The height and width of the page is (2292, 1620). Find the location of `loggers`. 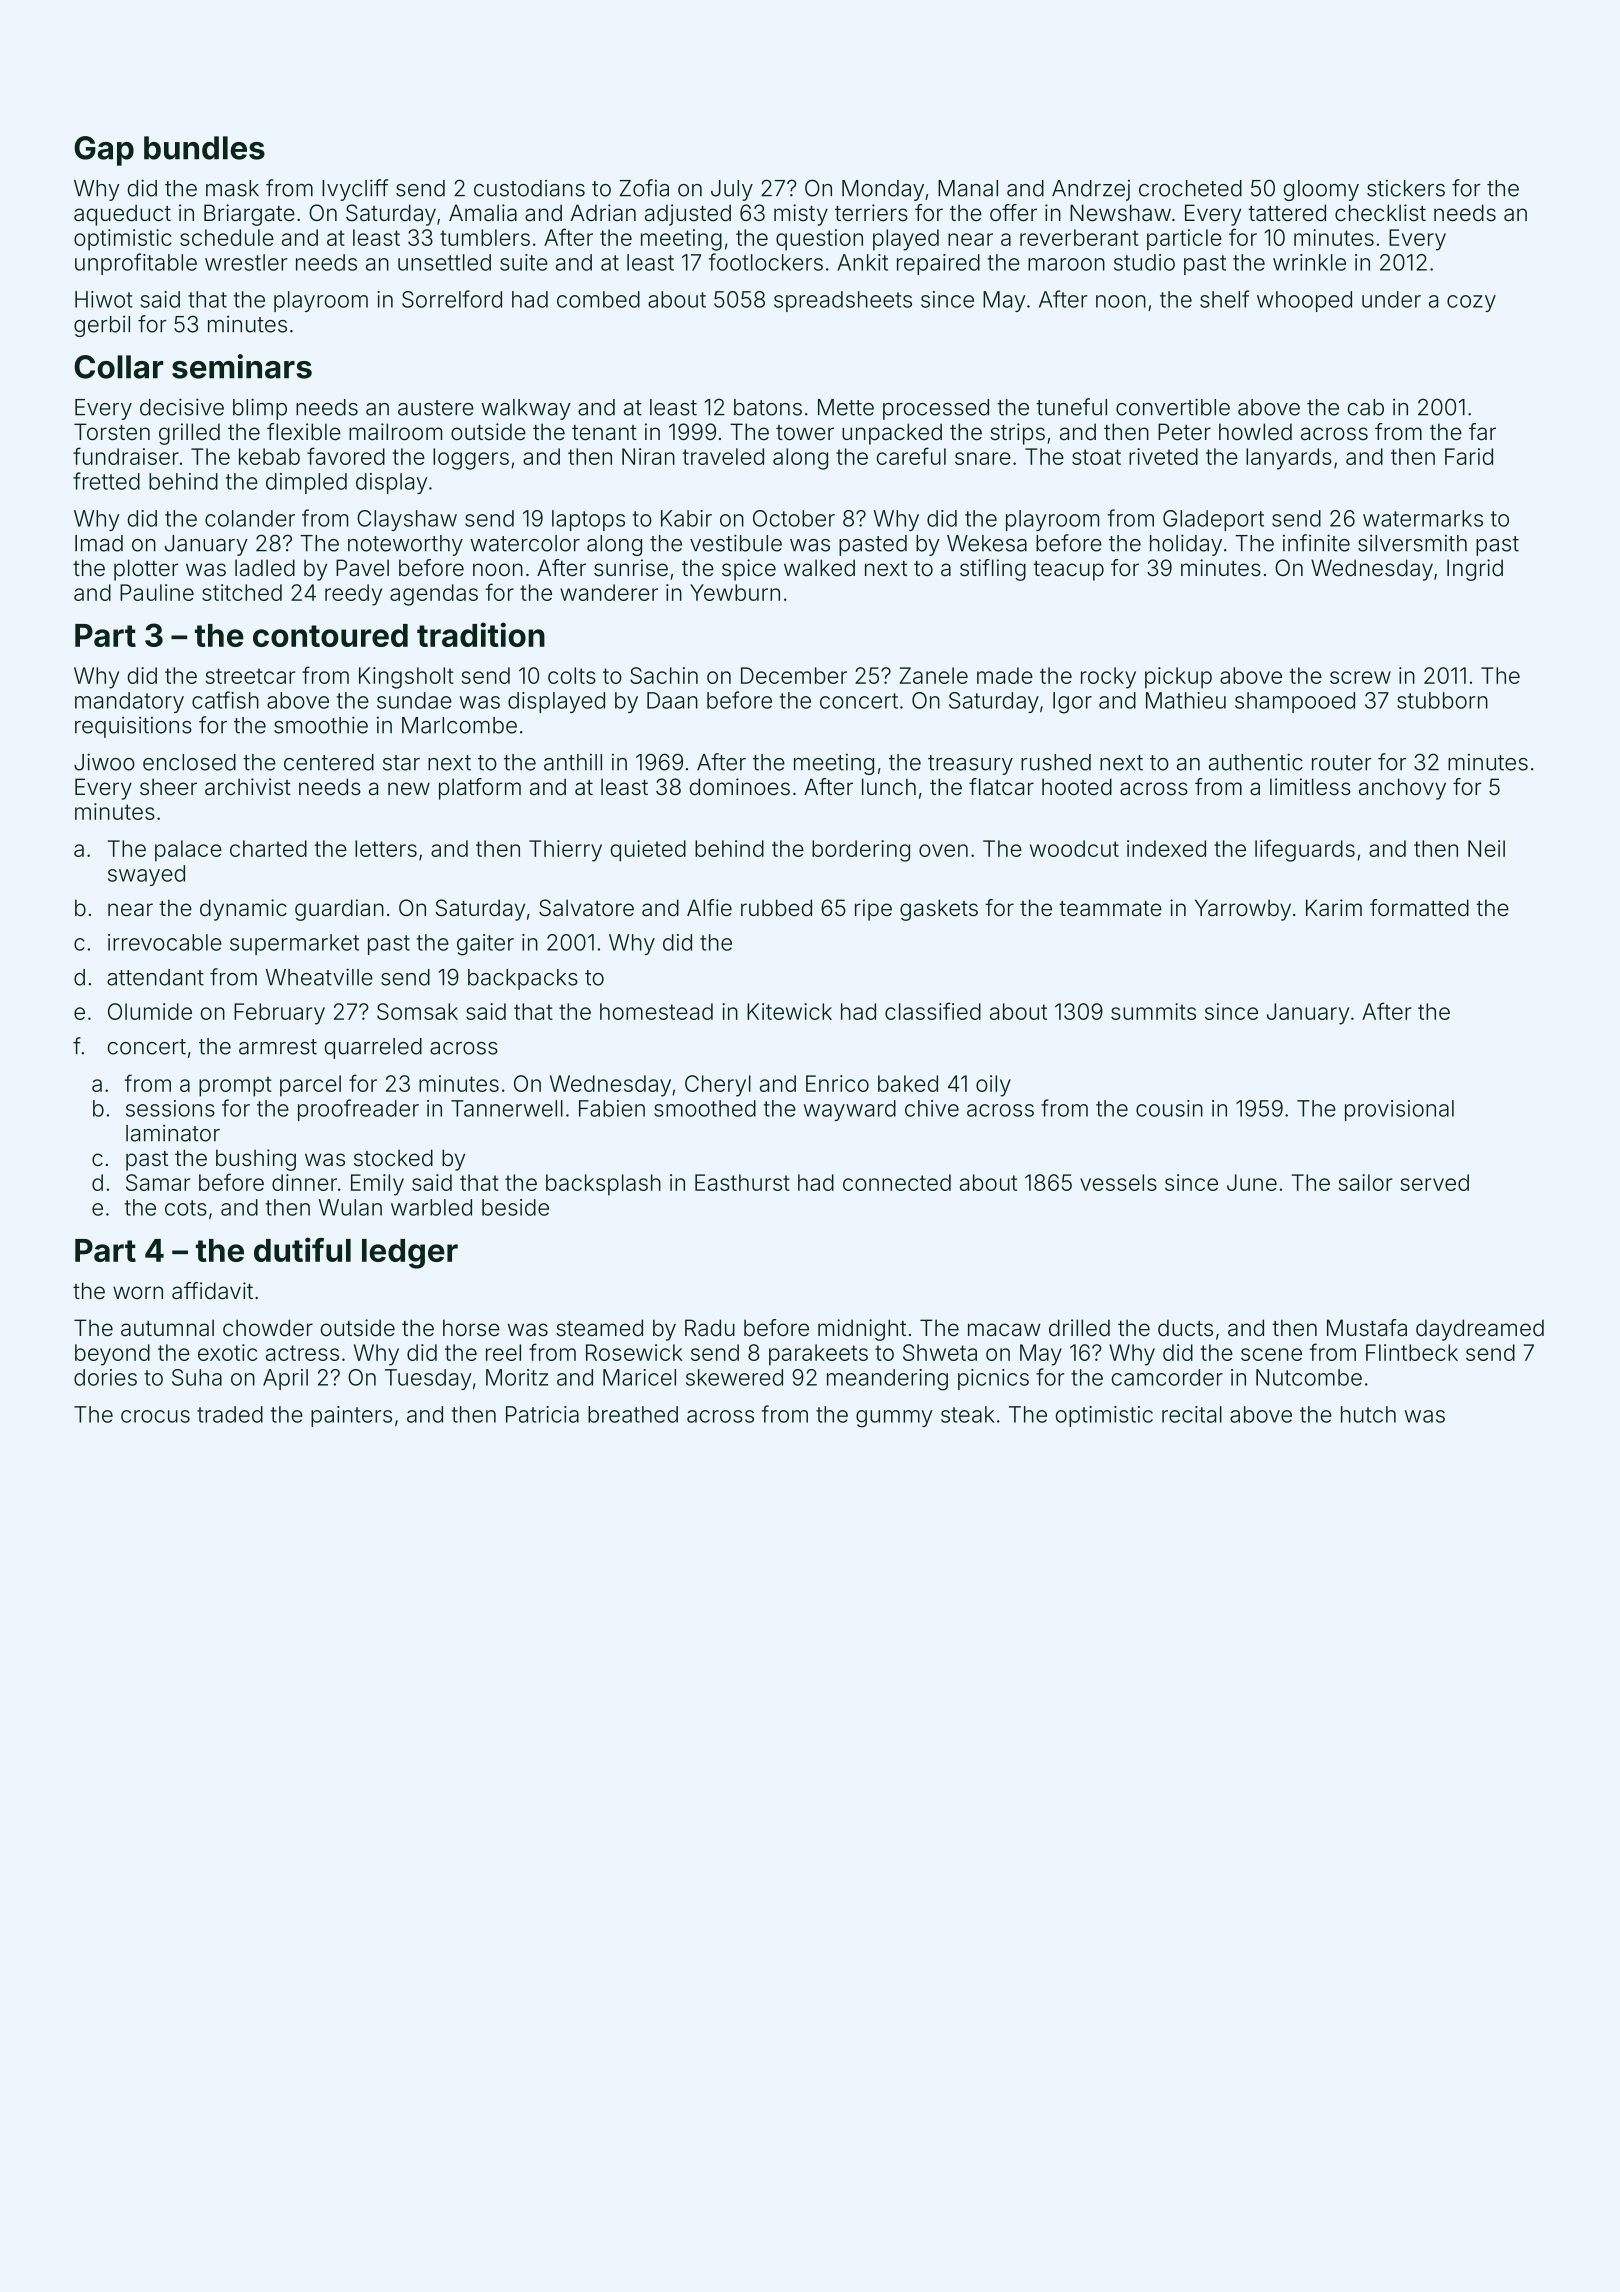

loggers is located at coordinates (471, 459).
